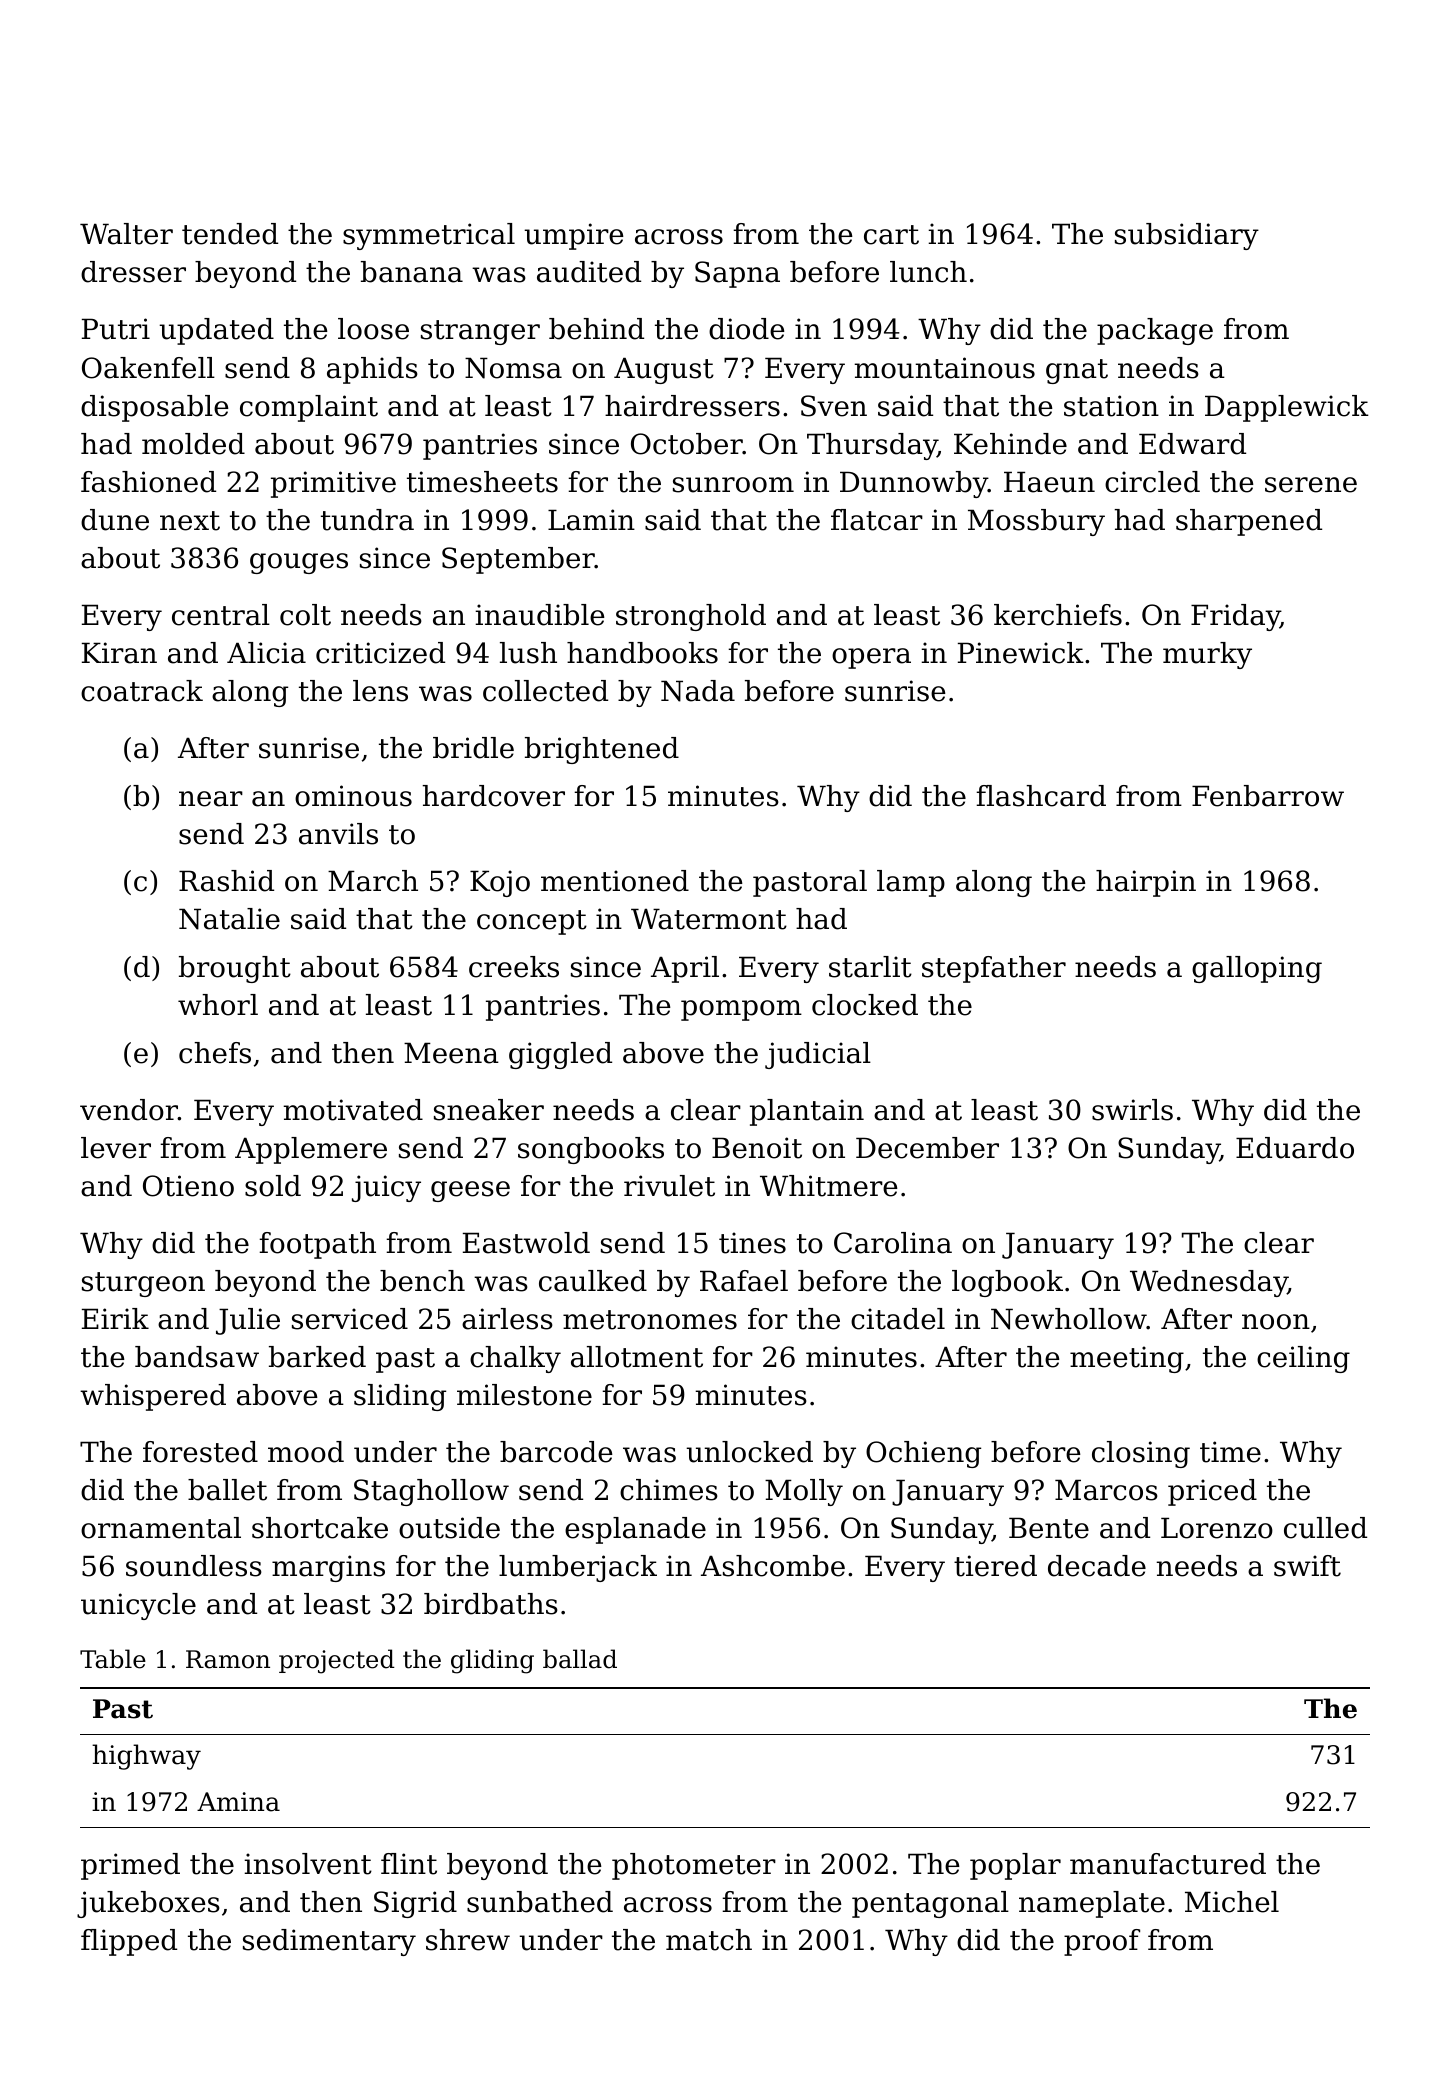  I want to click on jukeboxes, so click(148, 1904).
